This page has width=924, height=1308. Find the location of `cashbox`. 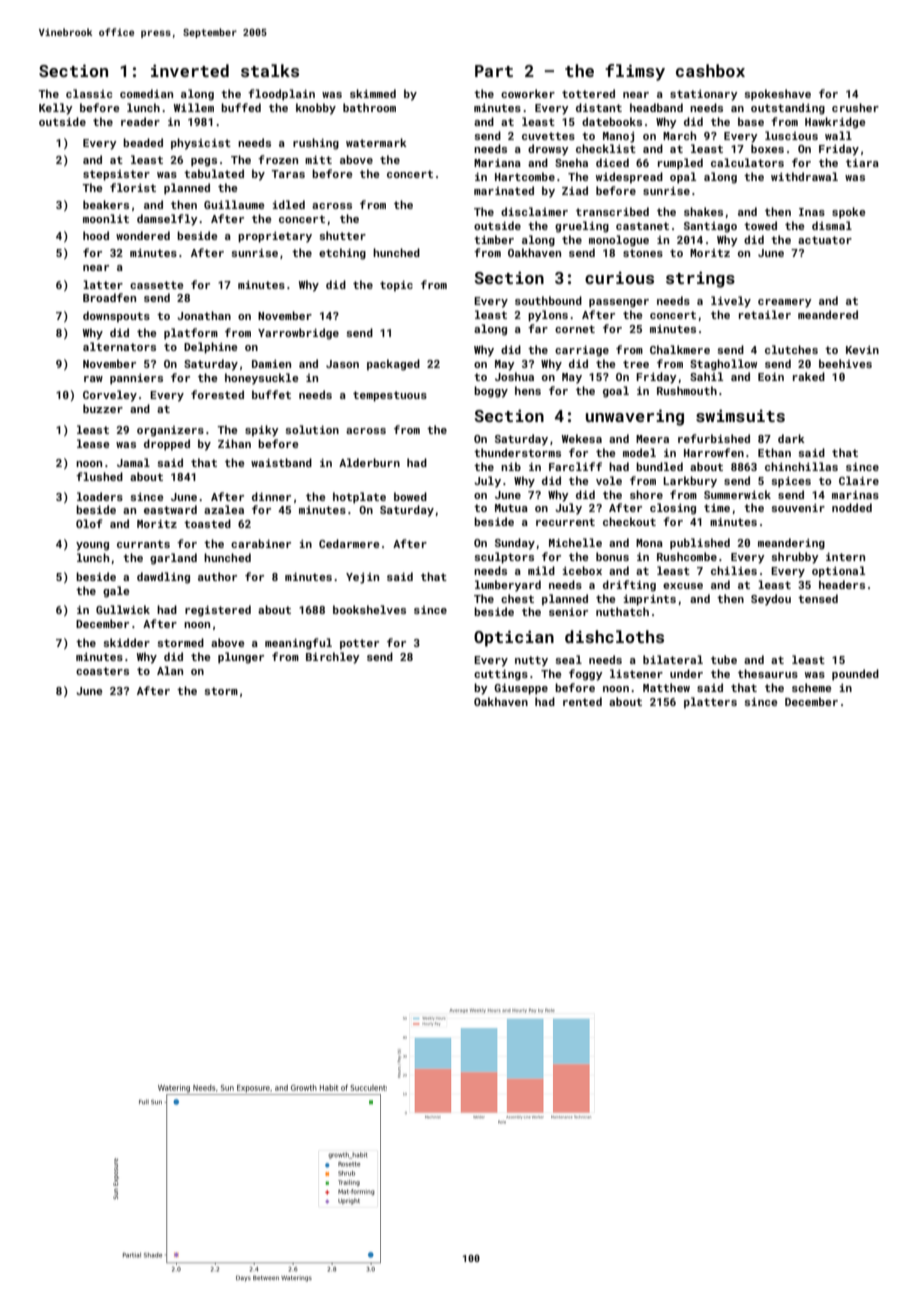

cashbox is located at coordinates (710, 70).
